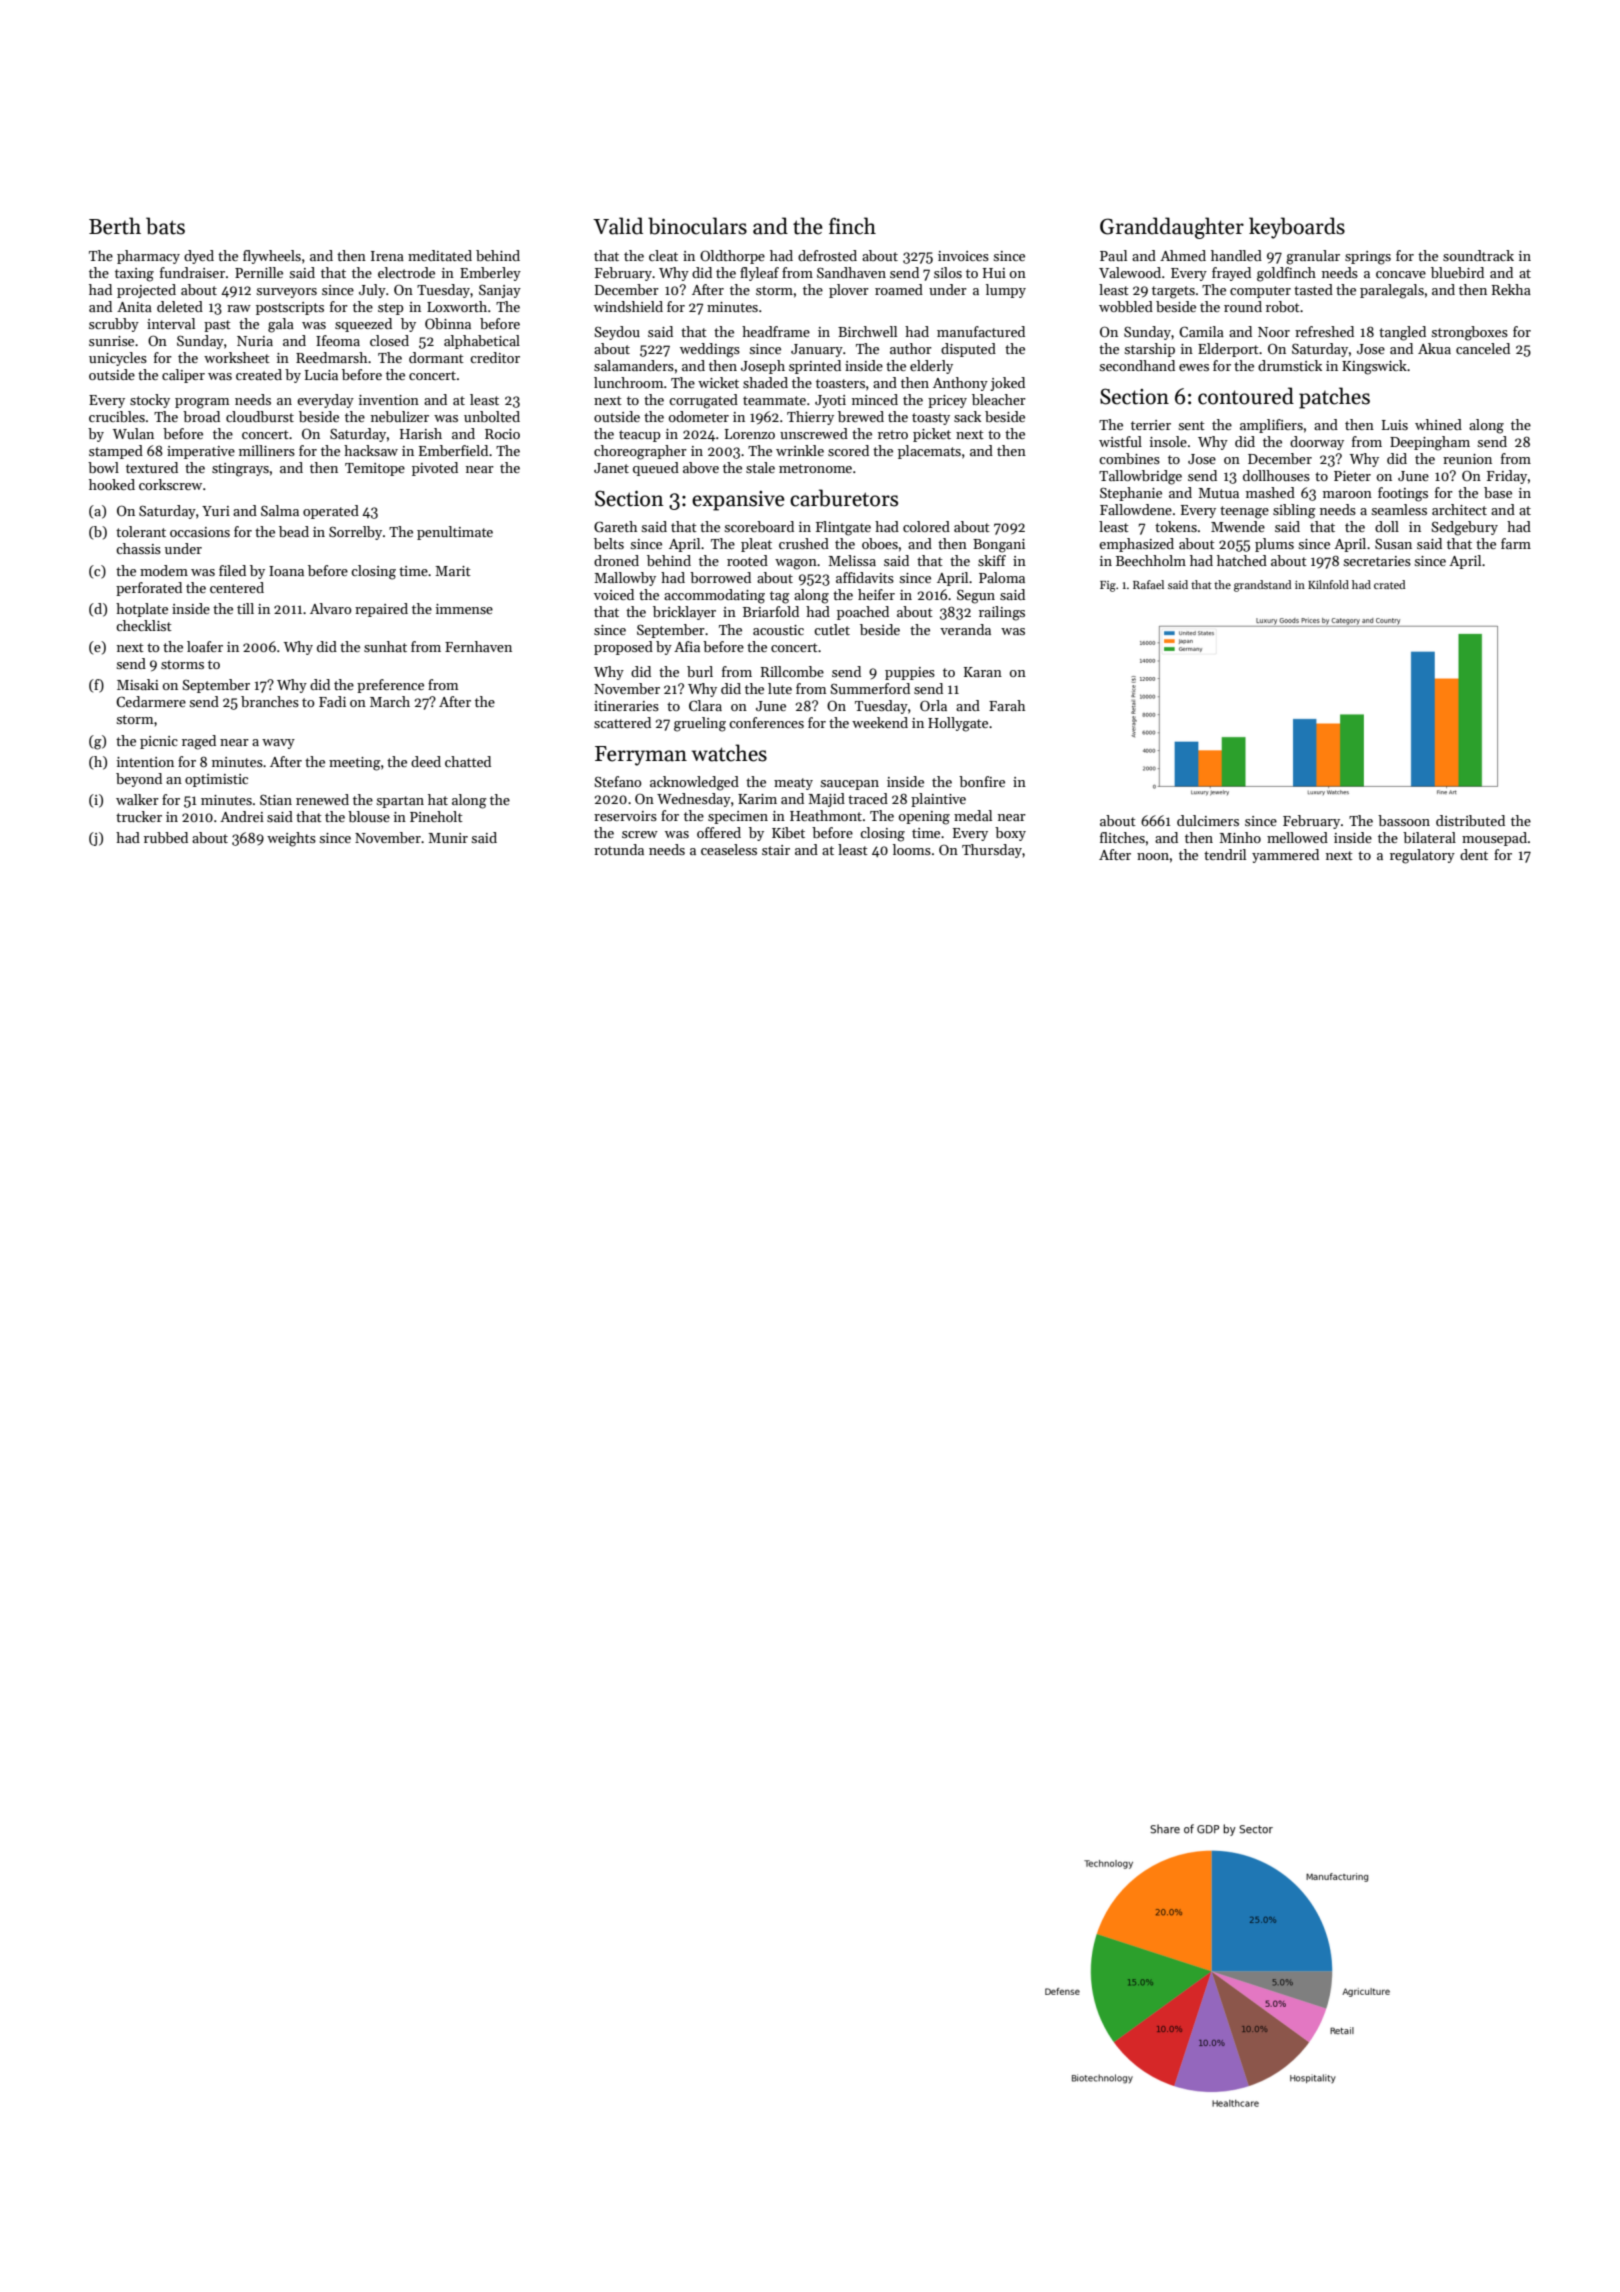  I want to click on insole, so click(1168, 441).
